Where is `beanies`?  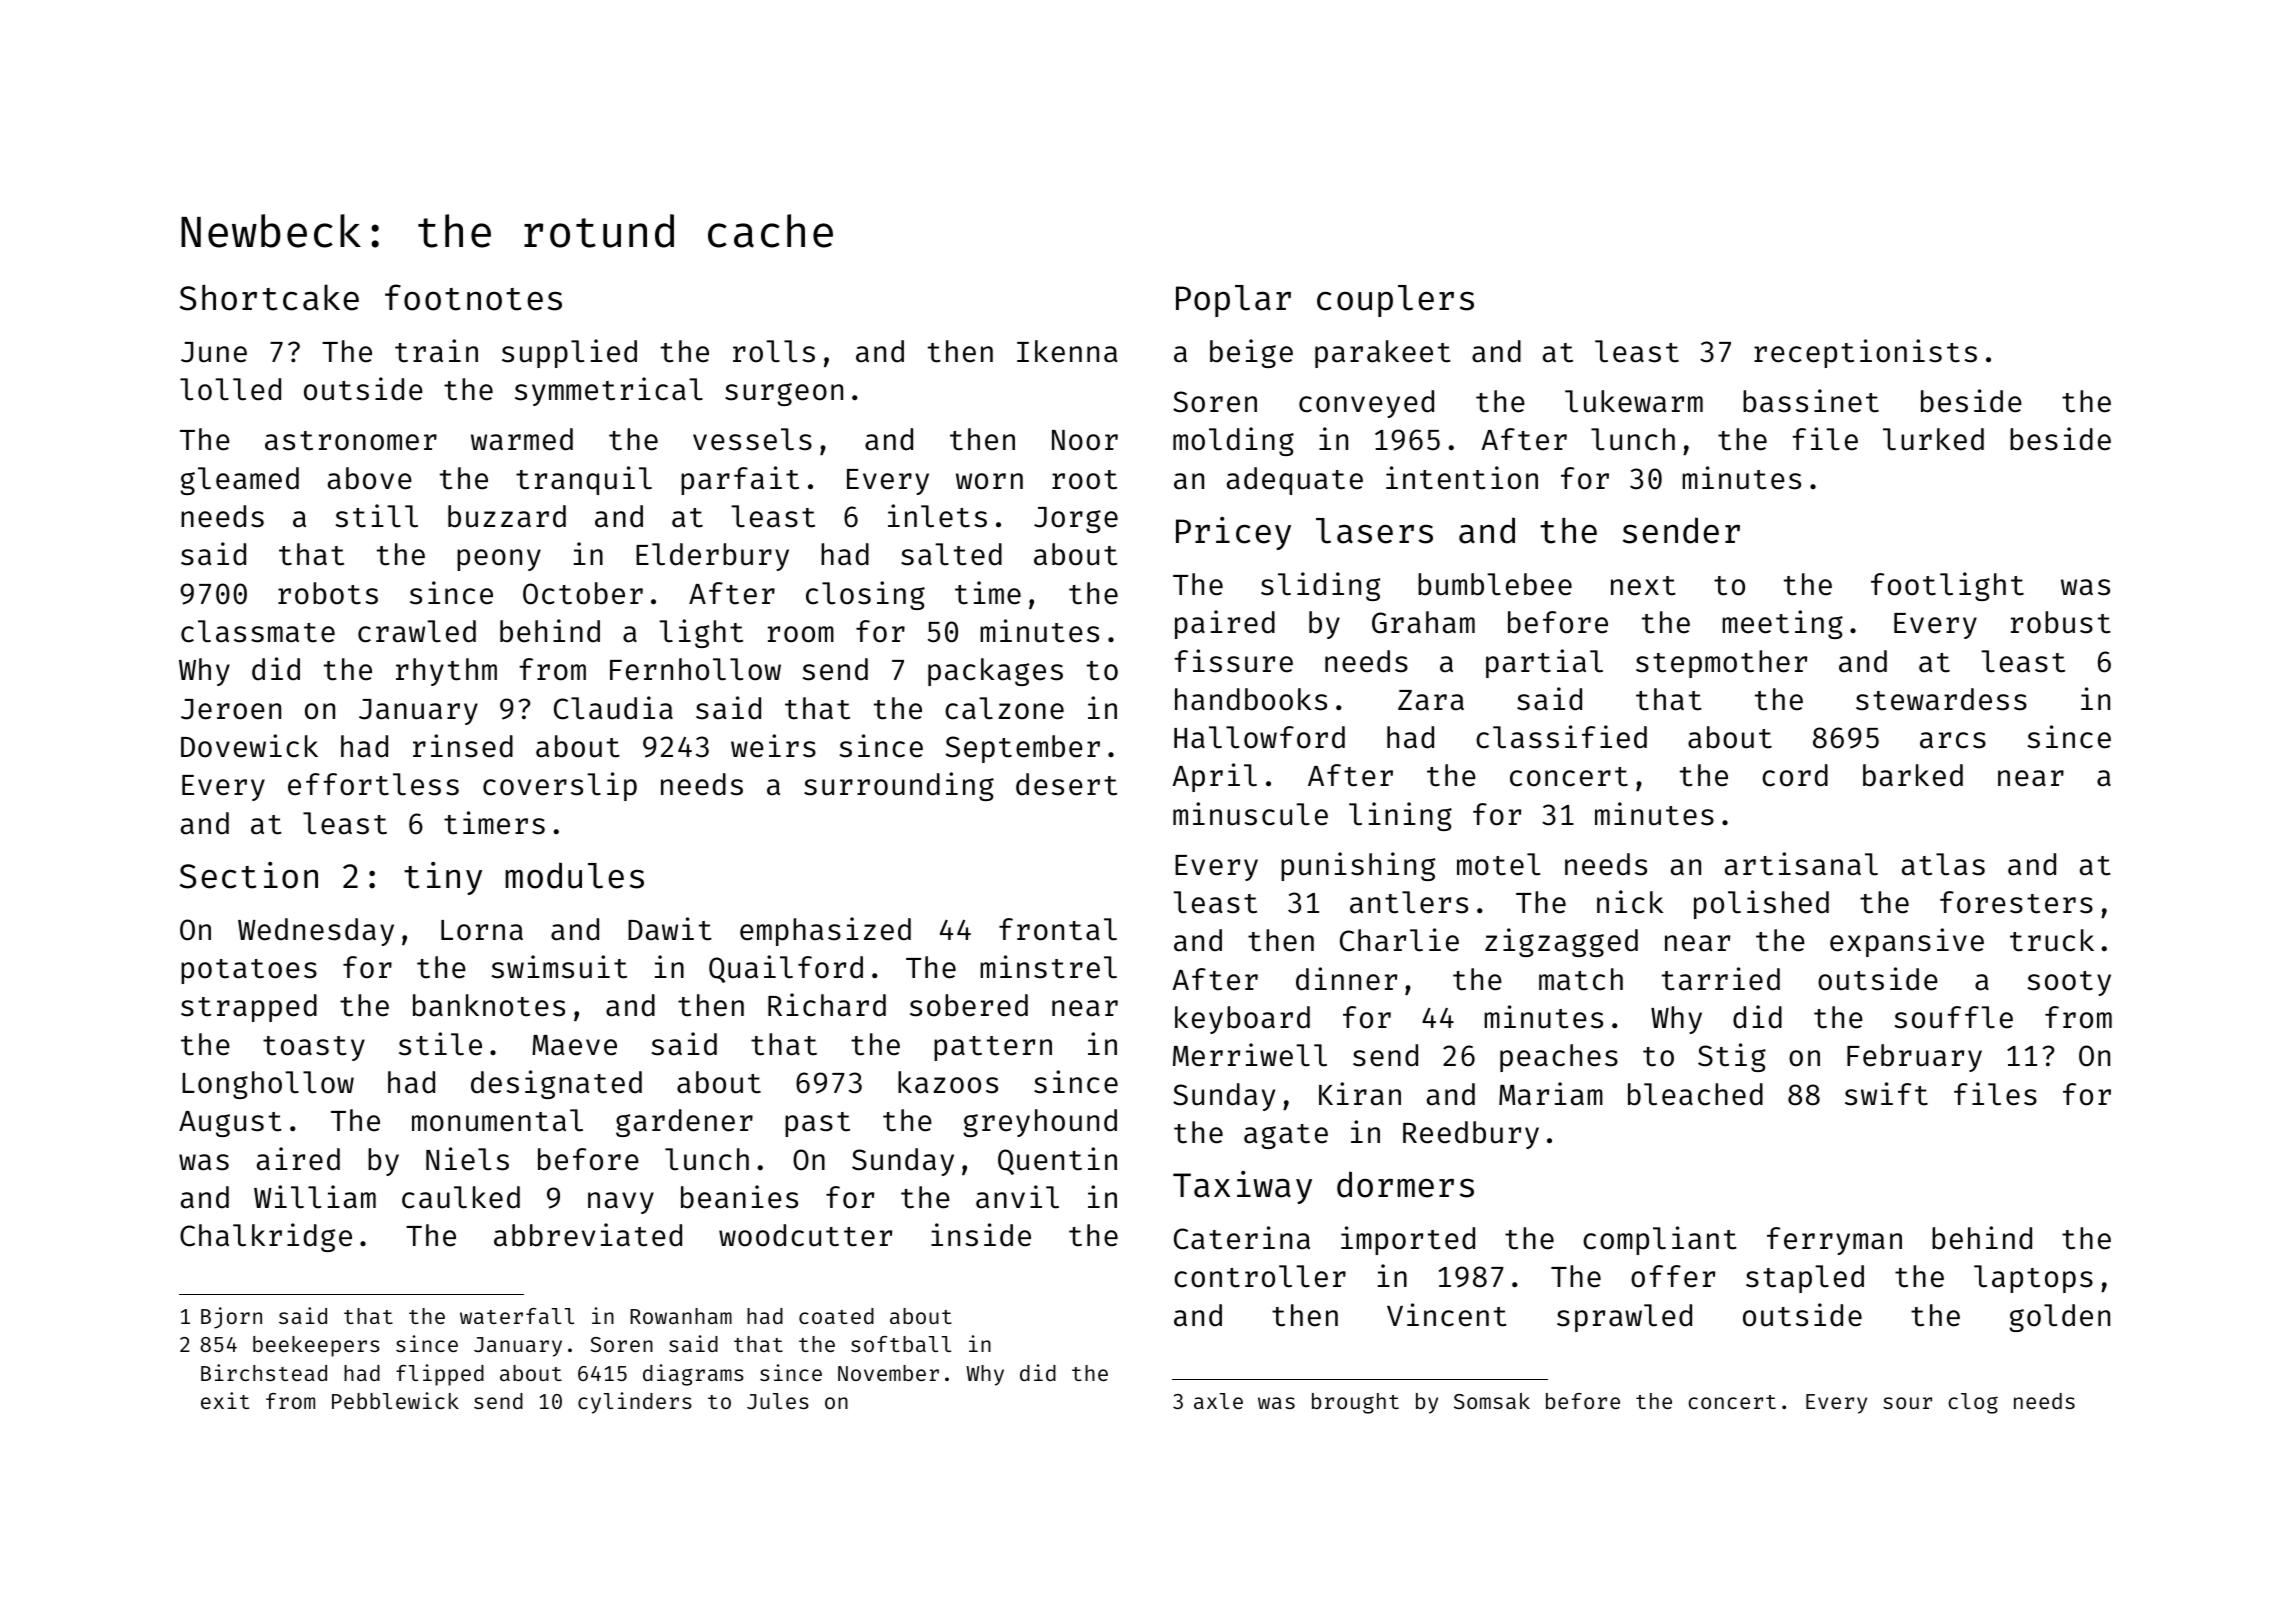 beanies is located at coordinates (739, 1197).
